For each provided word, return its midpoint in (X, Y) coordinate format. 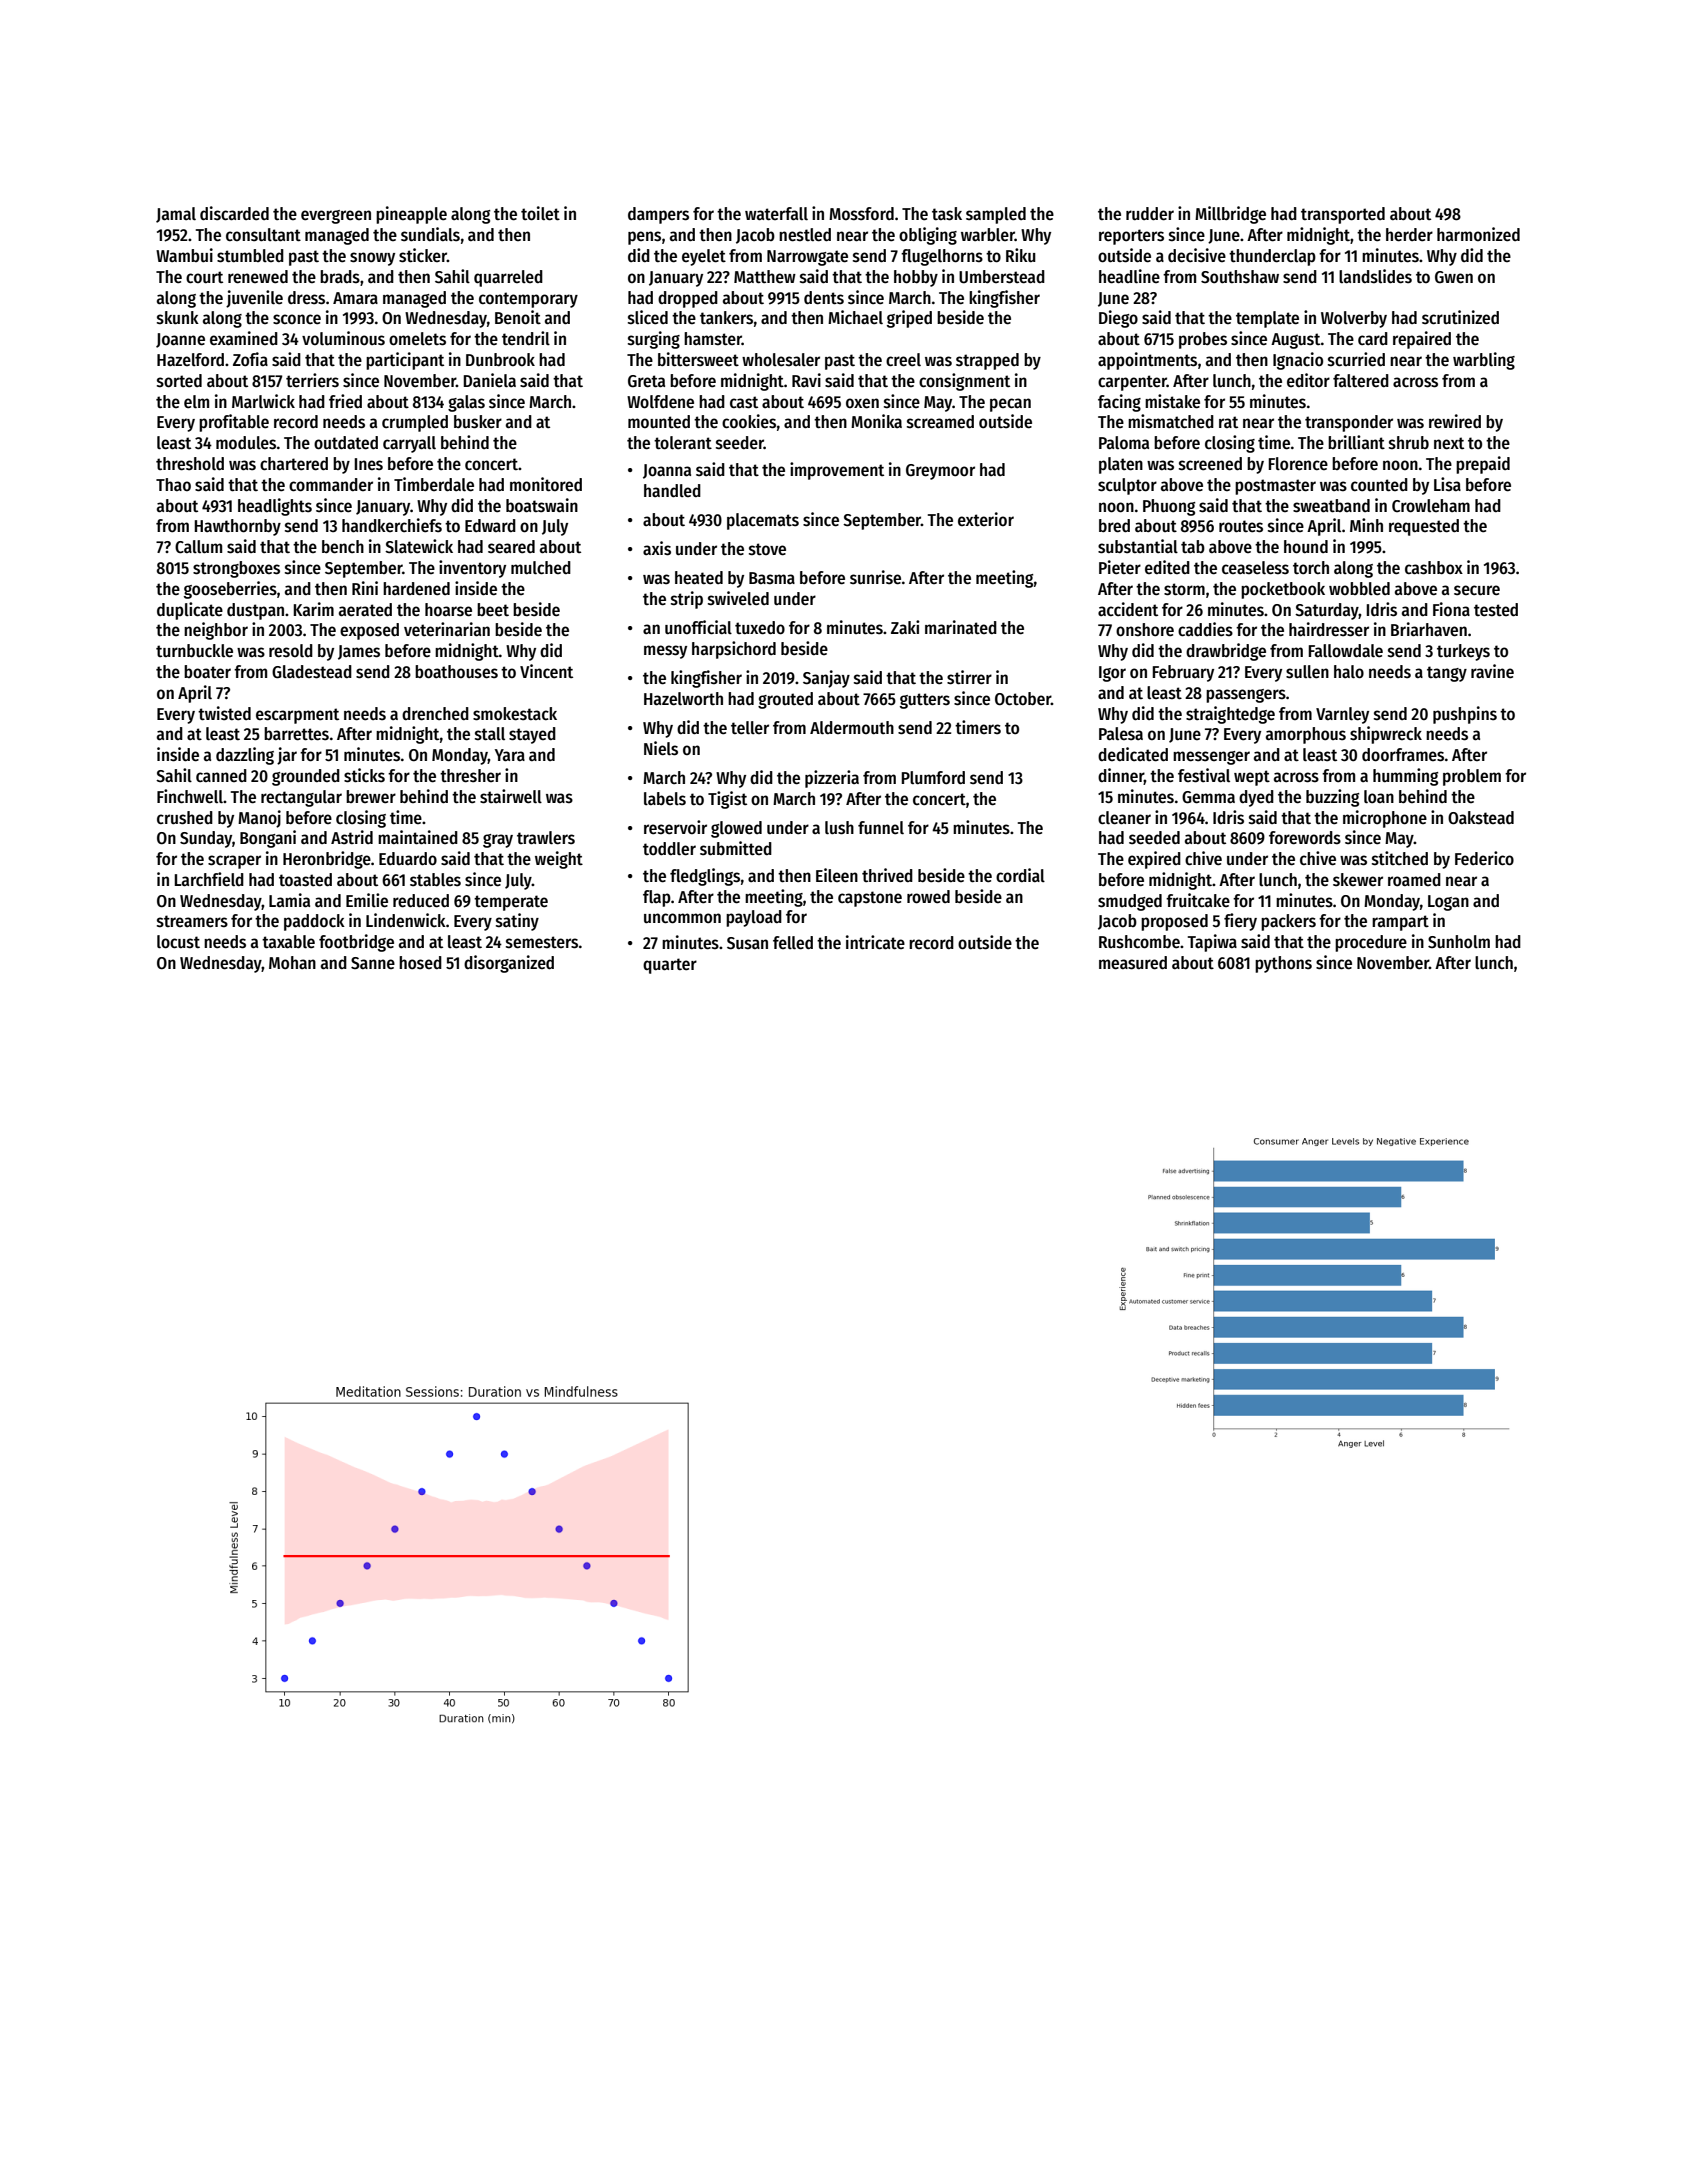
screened (1210, 464)
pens (644, 238)
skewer (1358, 880)
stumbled (250, 256)
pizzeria (832, 779)
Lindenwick (406, 920)
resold (291, 651)
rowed (928, 897)
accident (1128, 609)
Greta (646, 381)
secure (1477, 590)
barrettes (296, 734)
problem (1472, 777)
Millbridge (1230, 215)
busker (478, 422)
